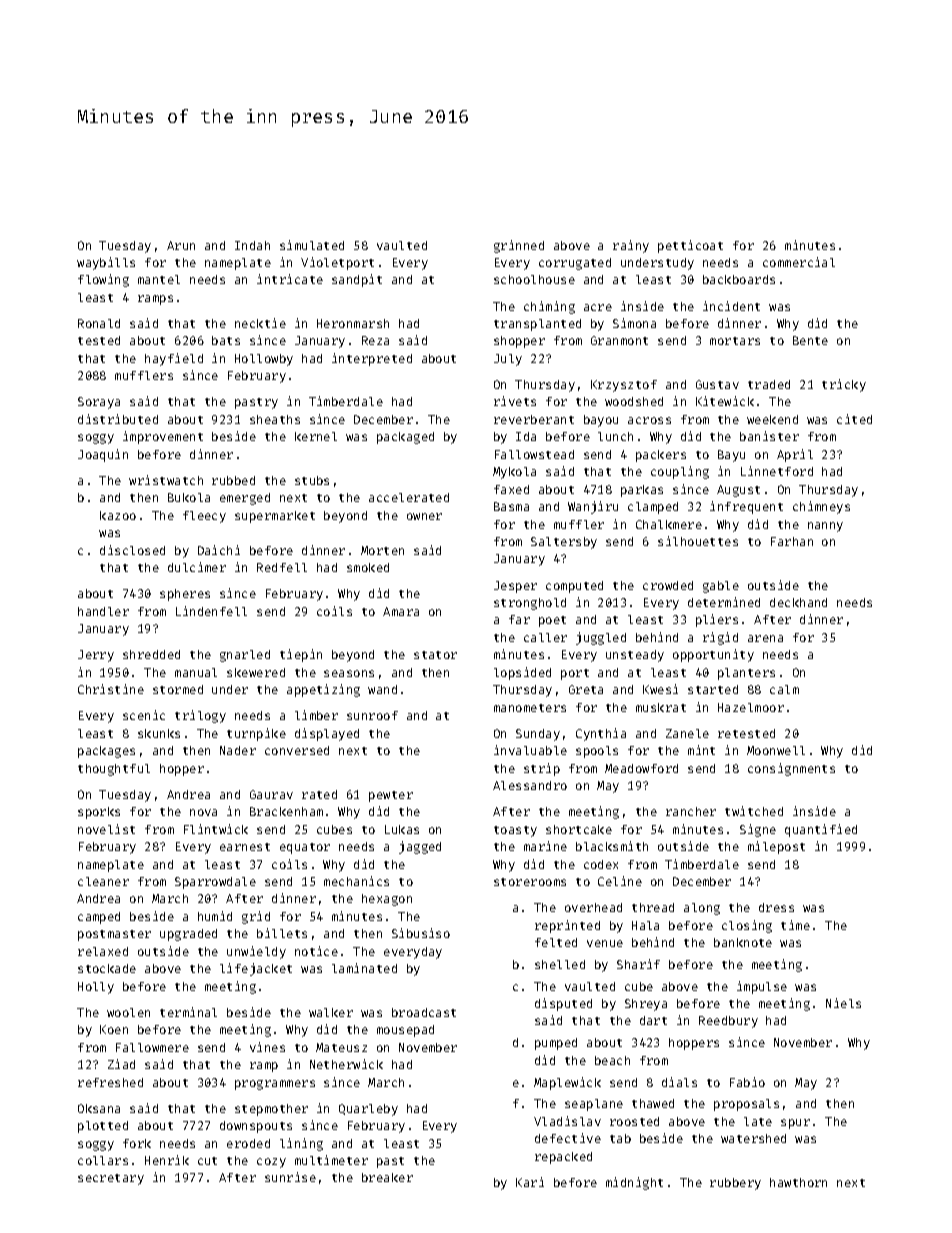 This screenshot has height=1233, width=952. What do you see at coordinates (420, 847) in the screenshot?
I see `jagged` at bounding box center [420, 847].
